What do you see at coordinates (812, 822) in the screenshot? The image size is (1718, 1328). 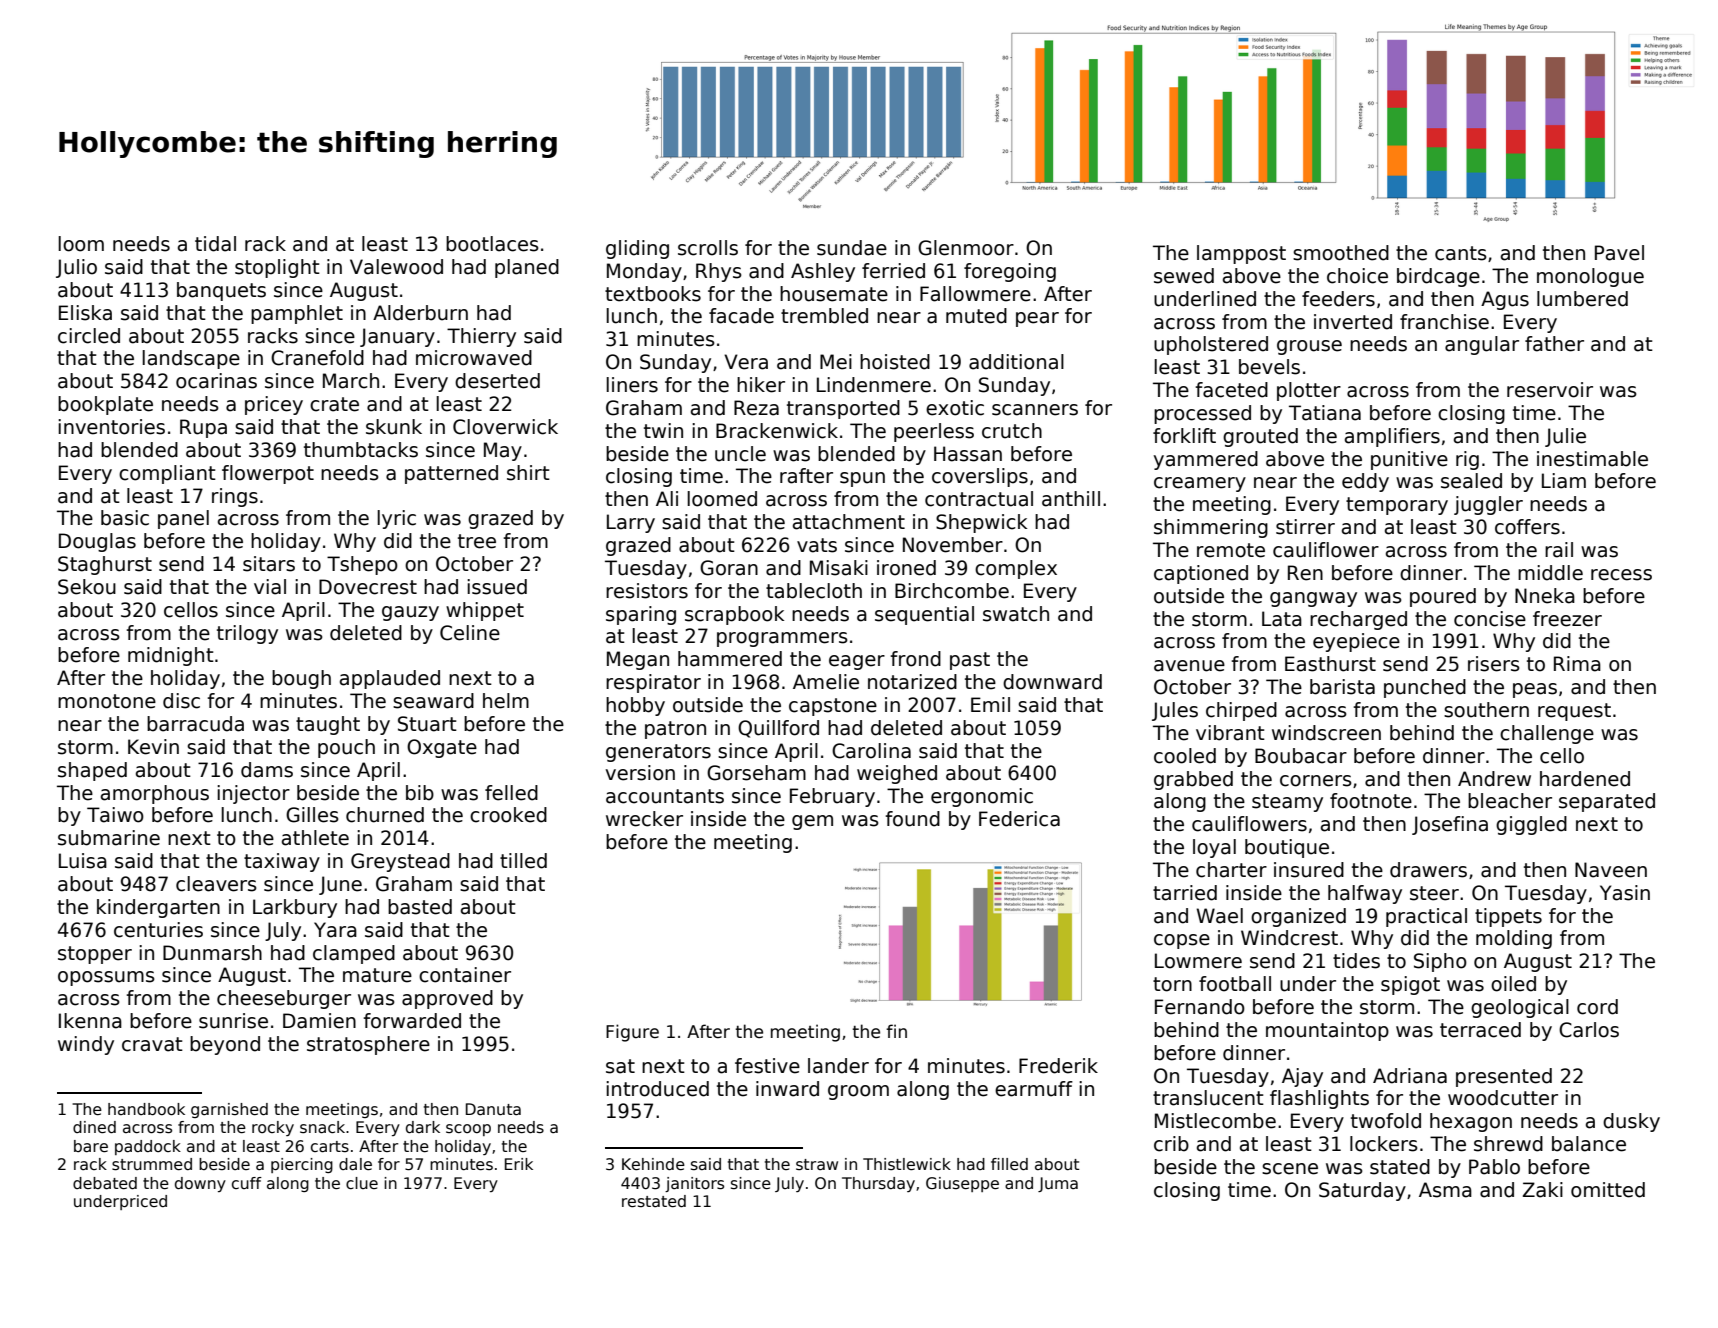 I see `gem` at bounding box center [812, 822].
